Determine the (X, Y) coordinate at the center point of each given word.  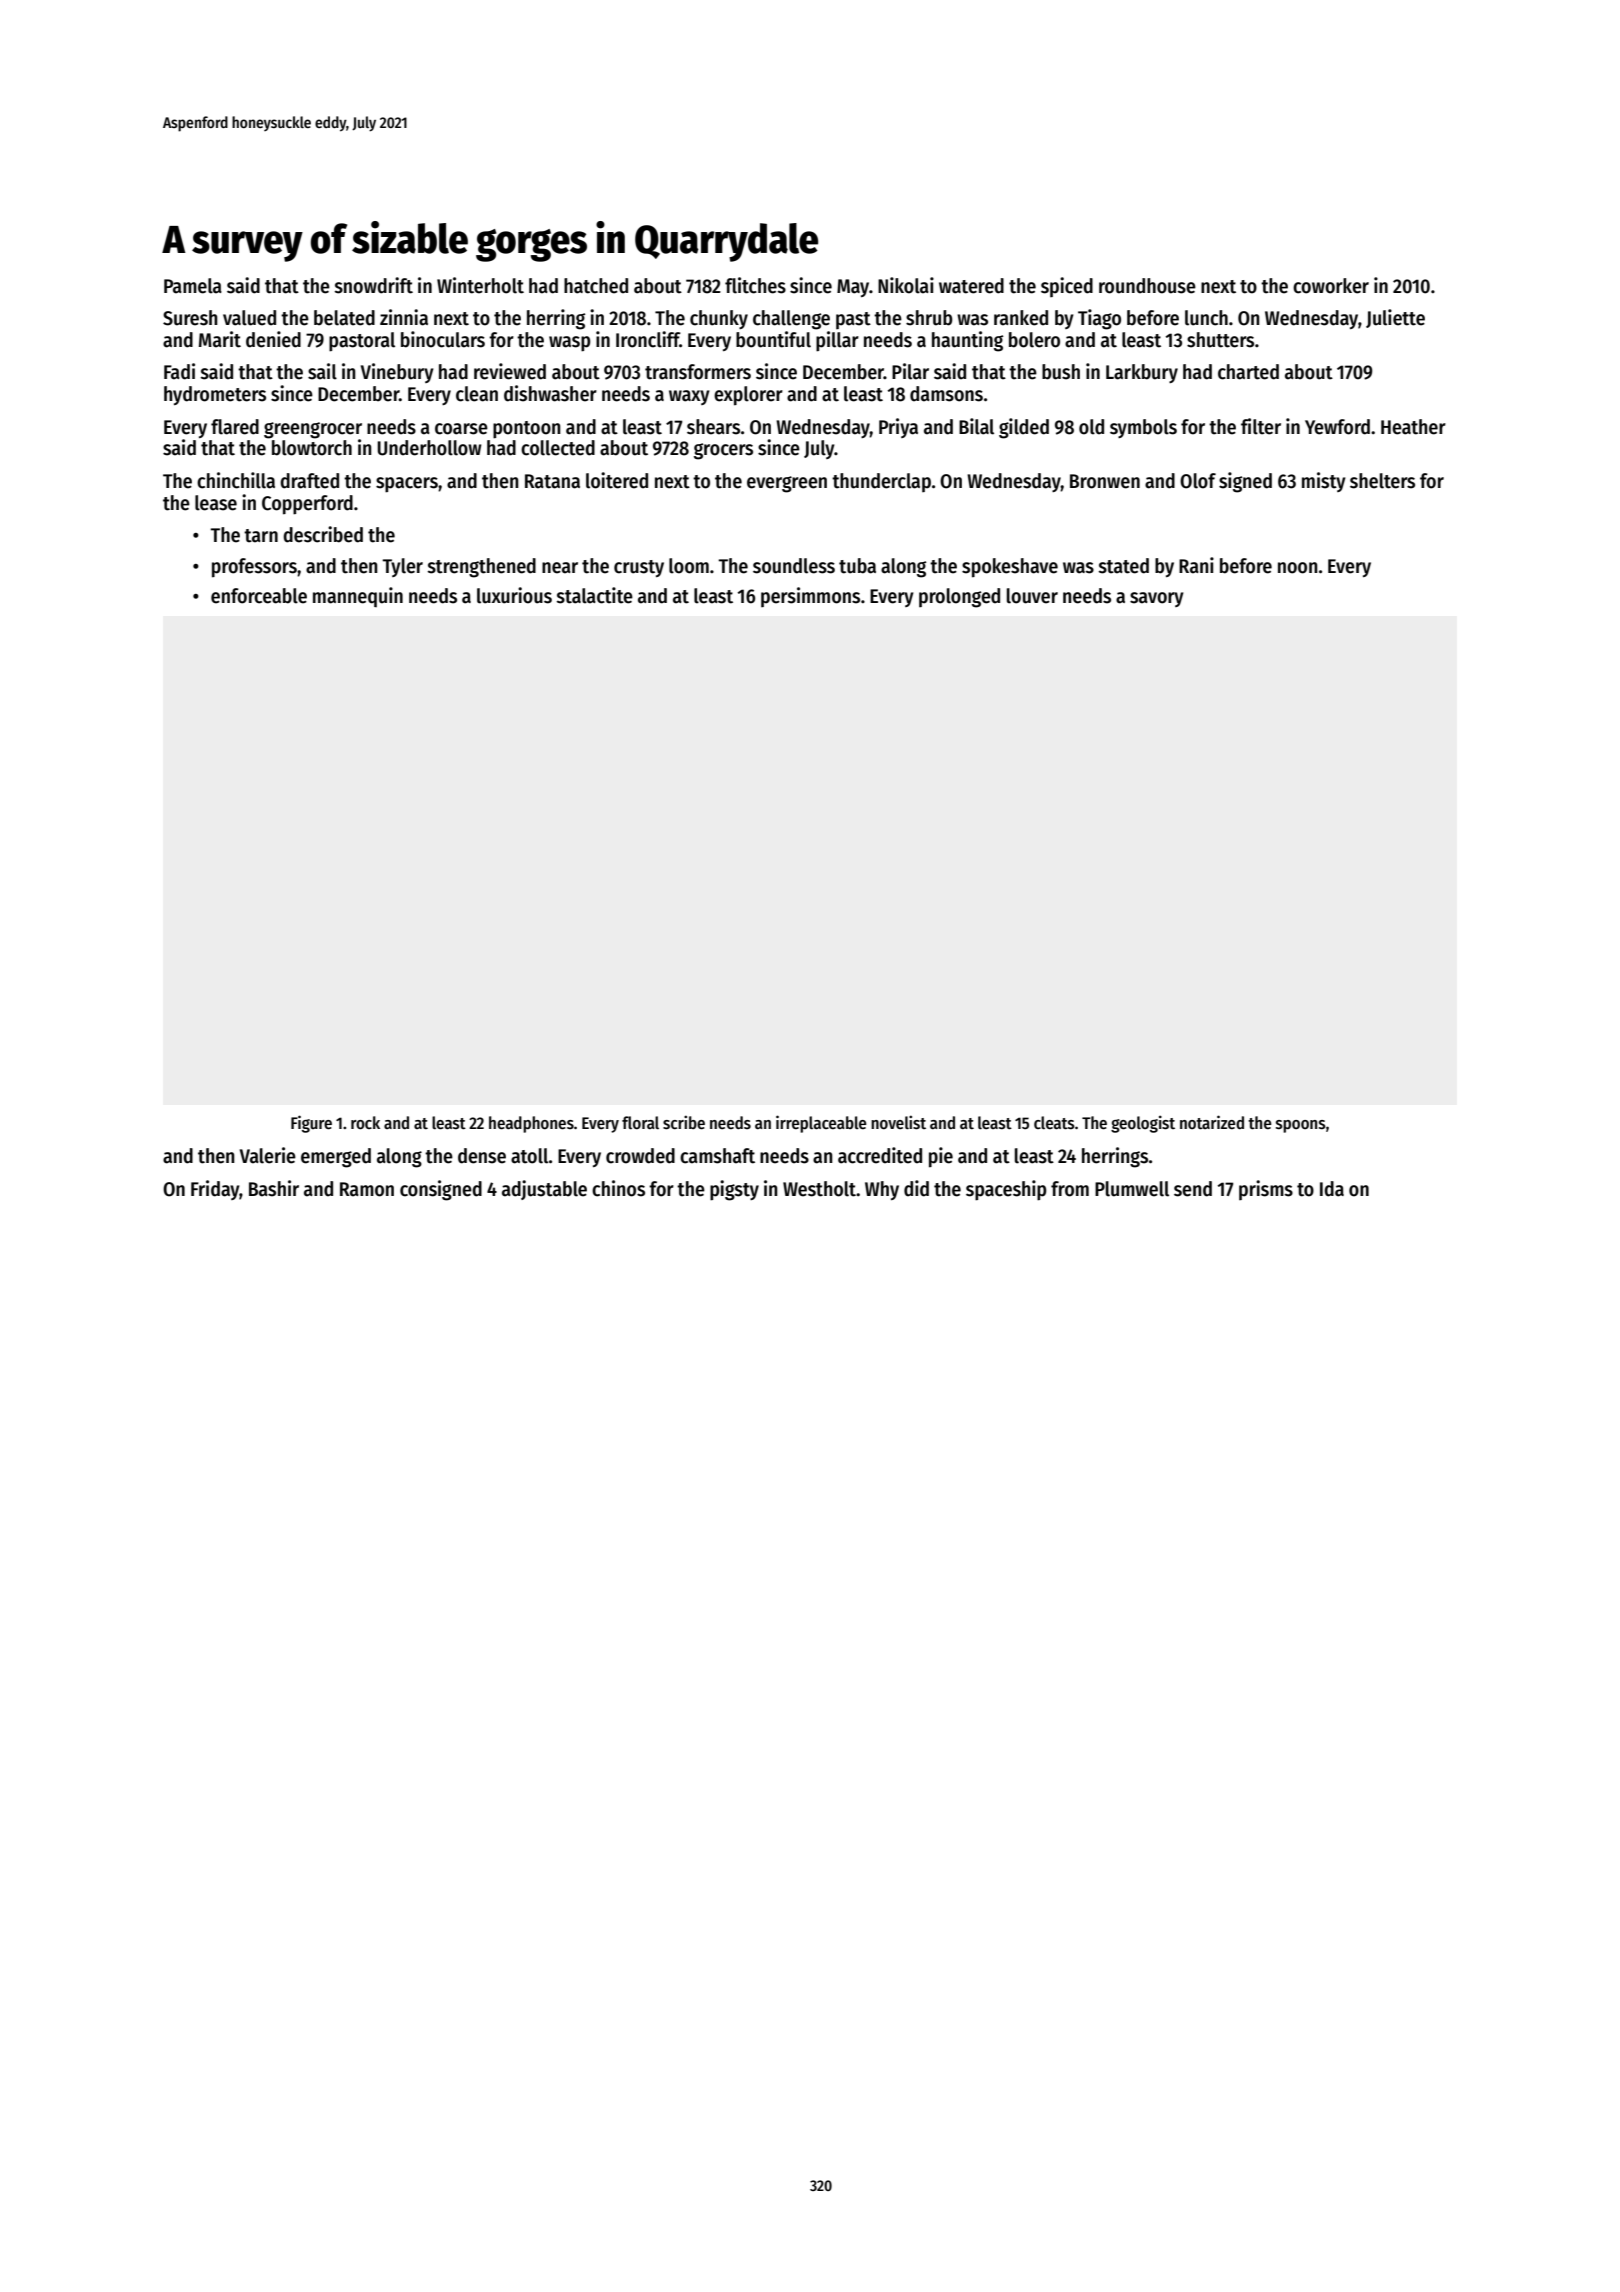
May (853, 288)
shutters (1220, 340)
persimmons (810, 597)
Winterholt (480, 285)
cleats (1054, 1123)
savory (1157, 599)
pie (941, 1157)
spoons (1301, 1126)
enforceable (259, 596)
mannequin (358, 597)
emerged (336, 1158)
